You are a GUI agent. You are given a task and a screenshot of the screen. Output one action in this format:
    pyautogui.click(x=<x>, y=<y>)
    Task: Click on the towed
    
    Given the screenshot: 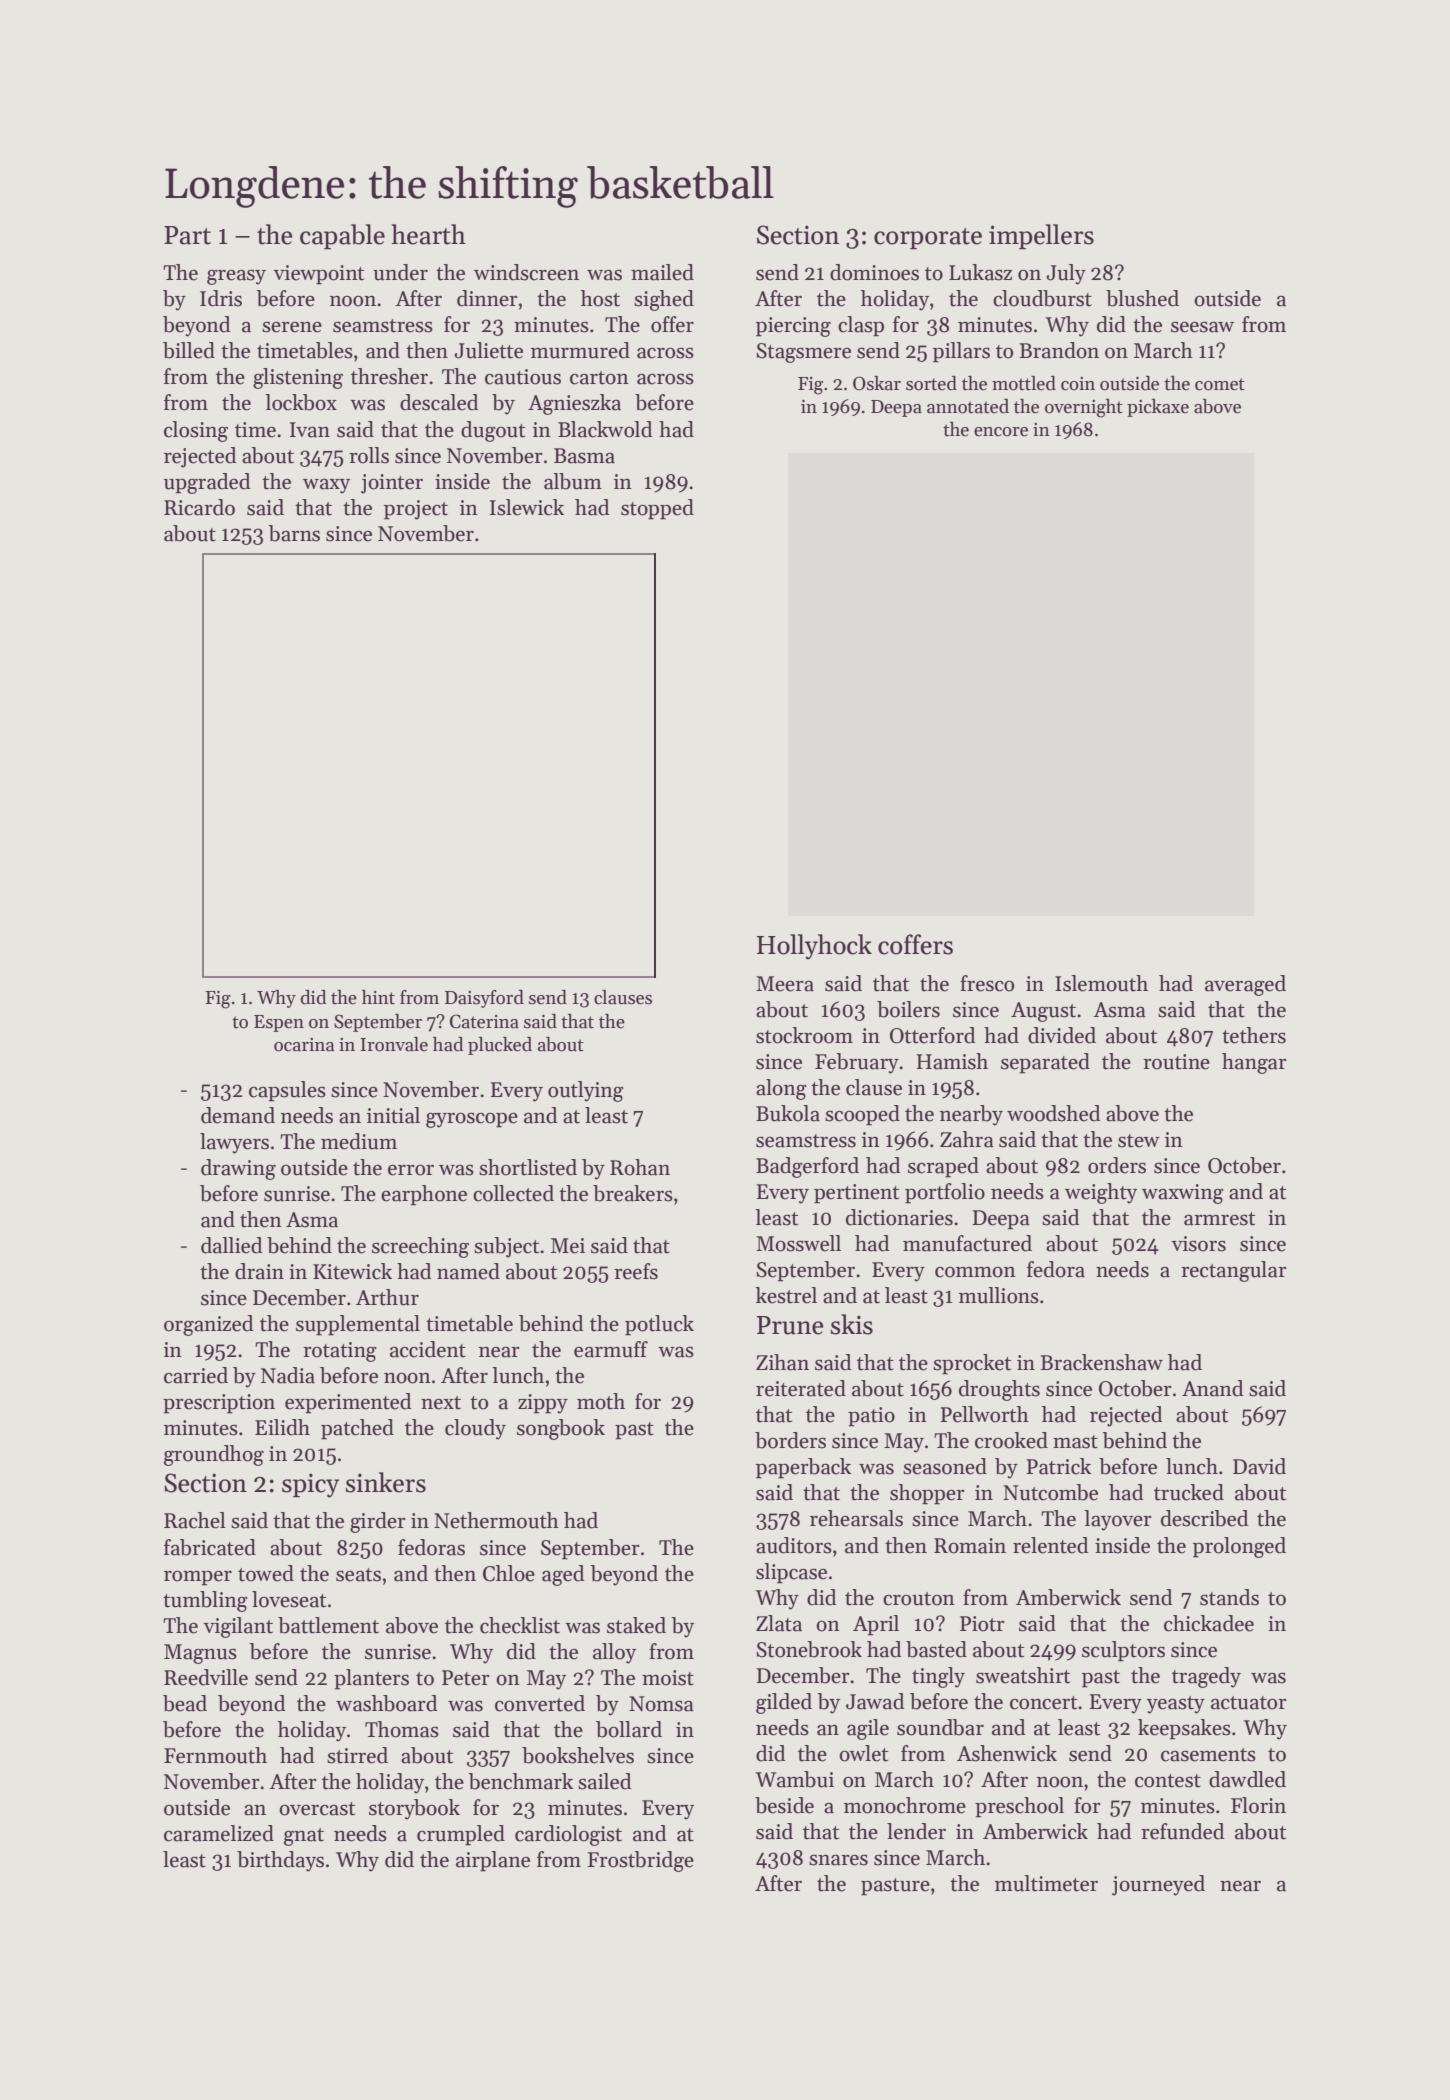 What is the action you would take?
    pyautogui.click(x=266, y=1573)
